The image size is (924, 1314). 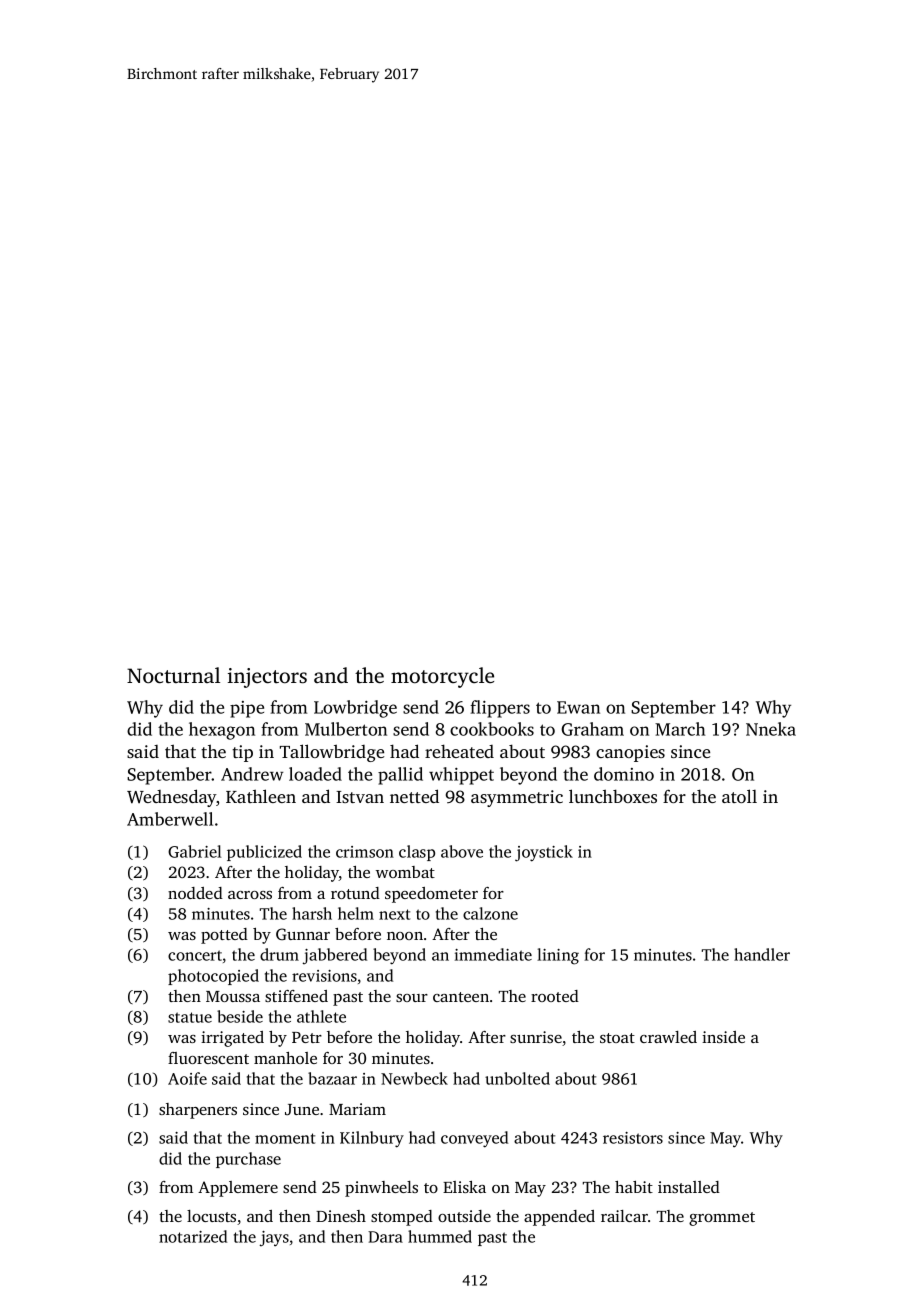 What do you see at coordinates (474, 1139) in the document?
I see `conveyed` at bounding box center [474, 1139].
